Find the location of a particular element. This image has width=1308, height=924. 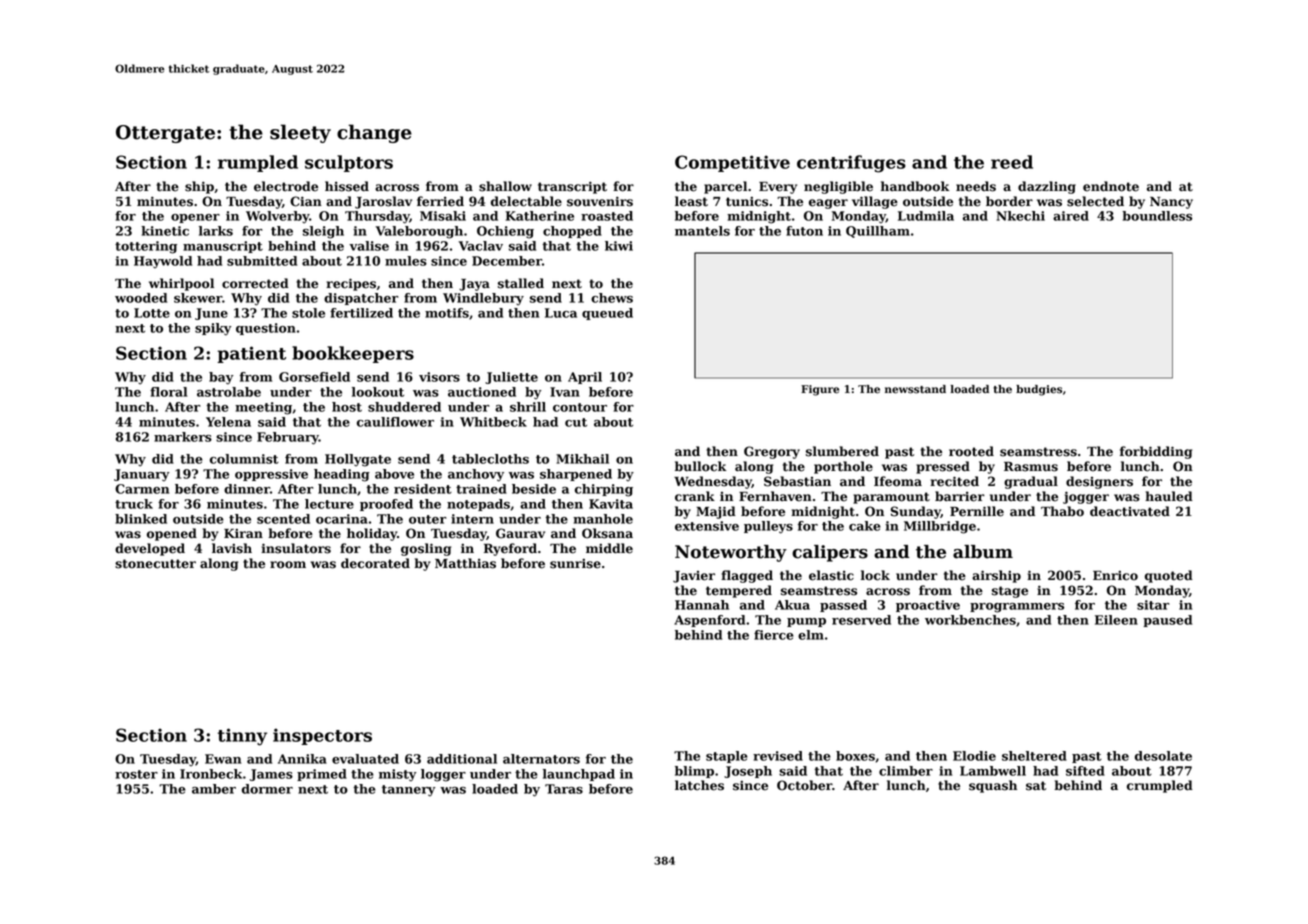

sunrise is located at coordinates (575, 563).
